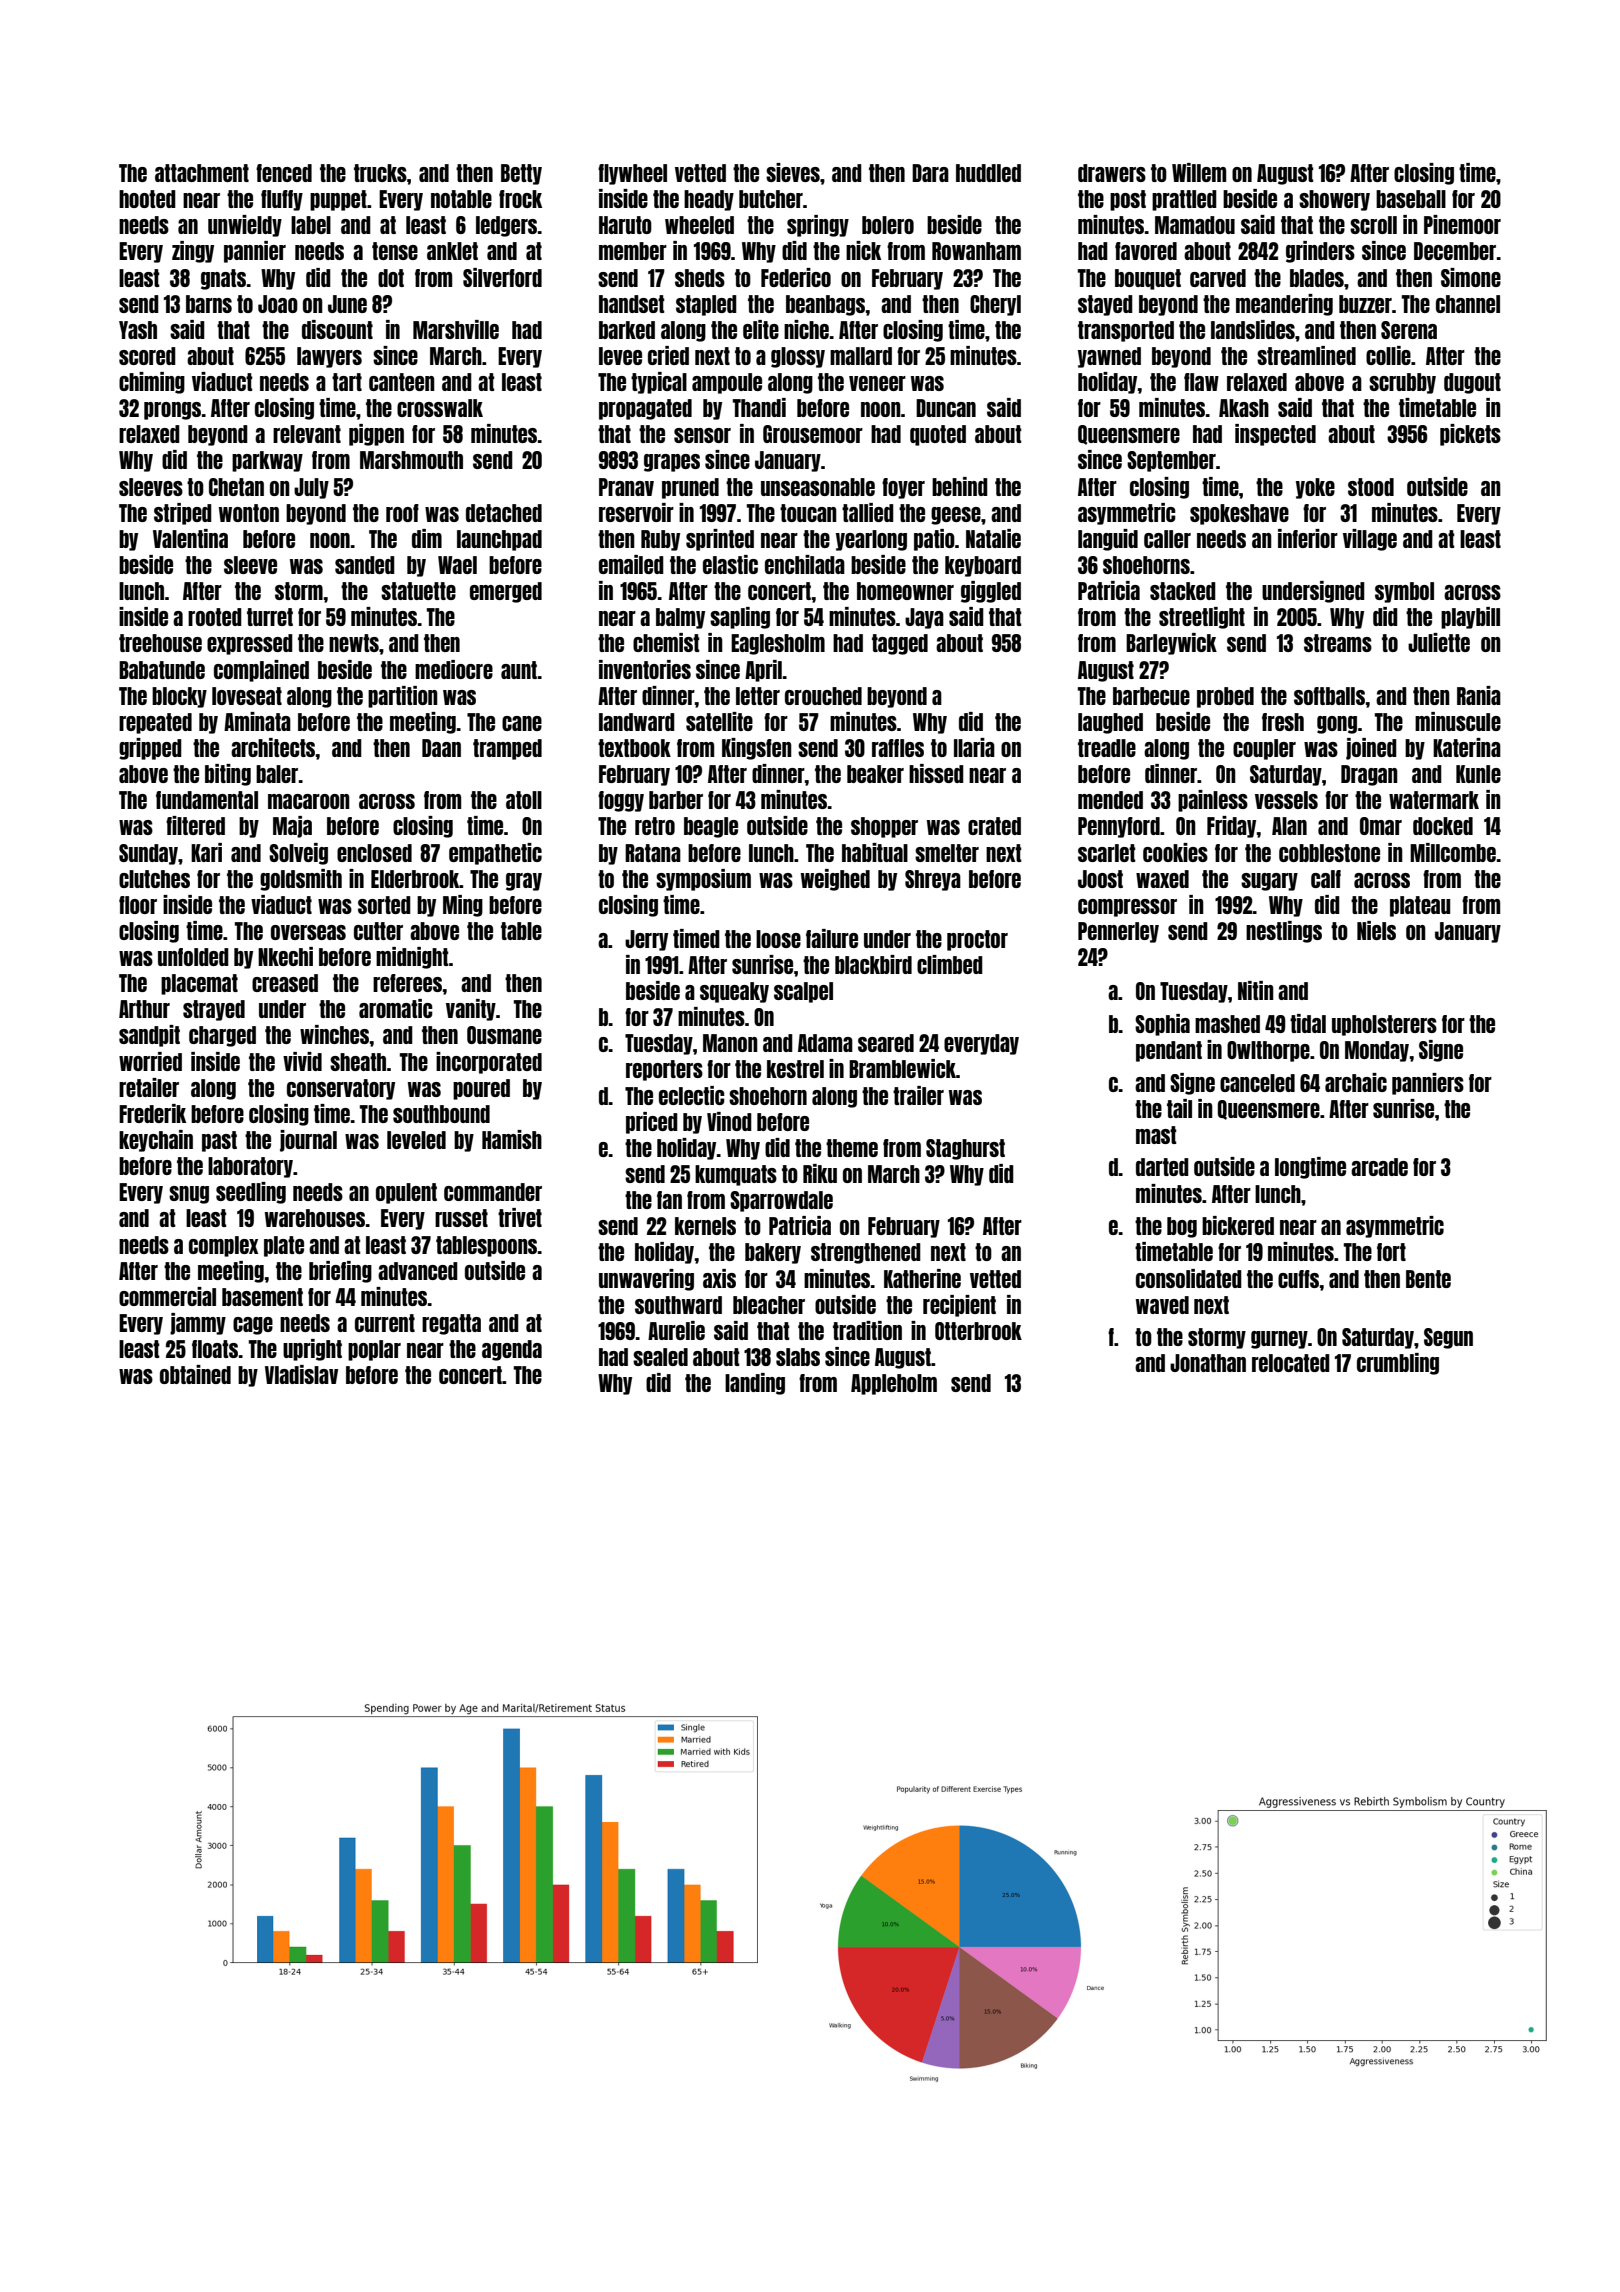 The width and height of the screenshot is (1620, 2292). Describe the element at coordinates (298, 854) in the screenshot. I see `Solveig` at that location.
